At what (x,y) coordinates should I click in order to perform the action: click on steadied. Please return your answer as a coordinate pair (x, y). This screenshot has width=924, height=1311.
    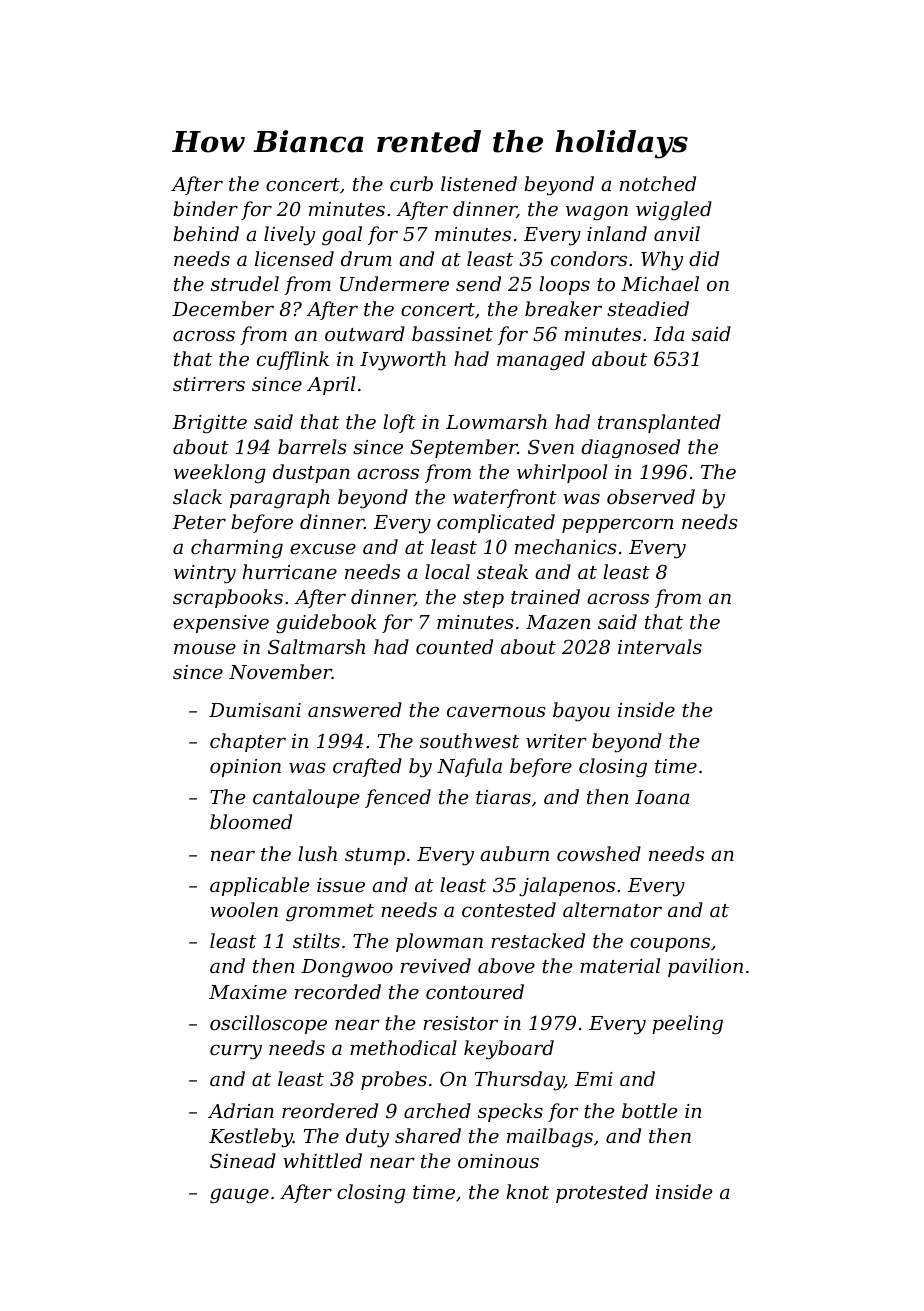
    Looking at the image, I should click on (648, 308).
